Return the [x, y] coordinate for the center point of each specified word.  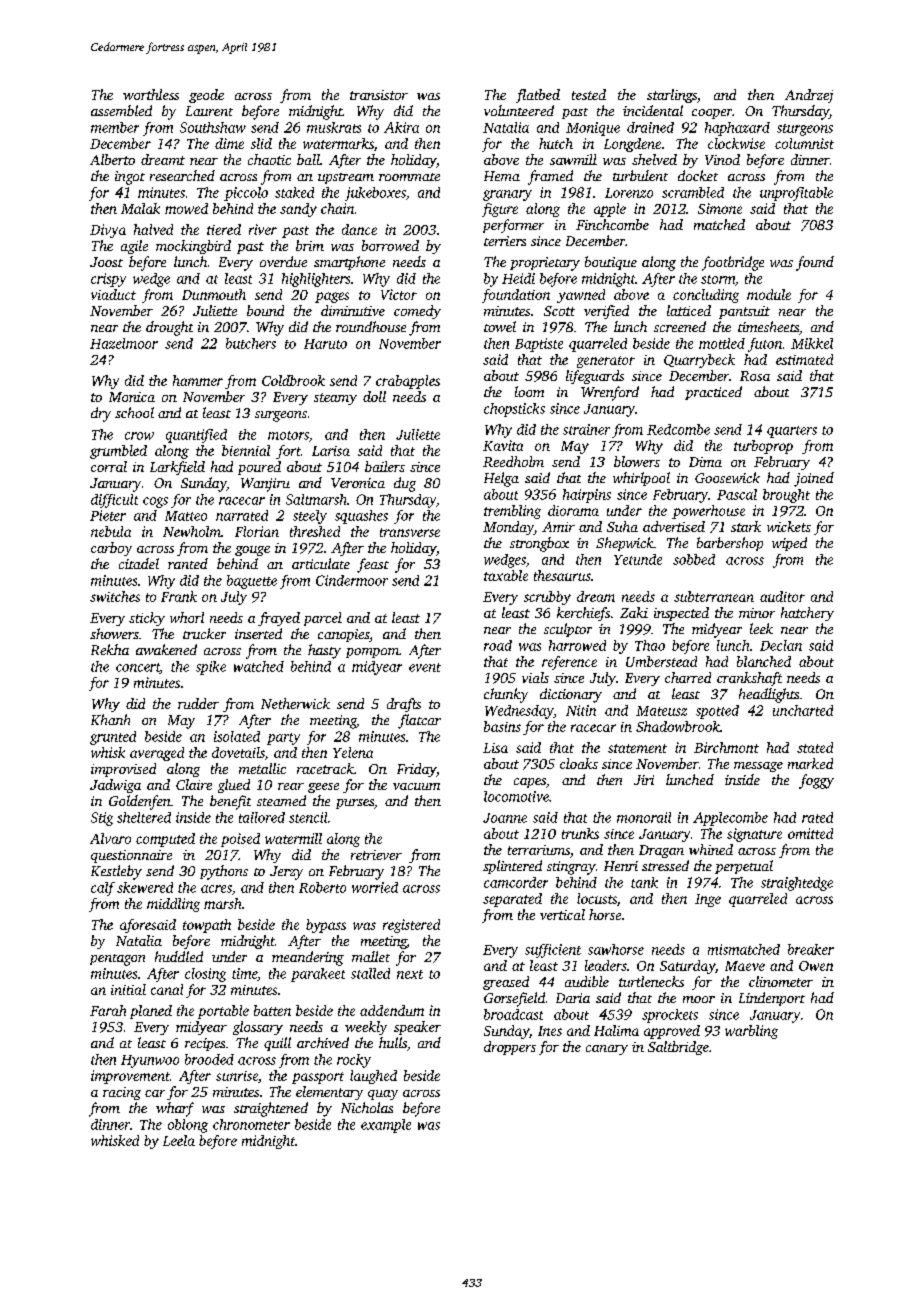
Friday [416, 770]
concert [138, 668]
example [386, 1126]
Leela [179, 1140]
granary [507, 195]
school [134, 412]
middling [173, 905]
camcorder [516, 882]
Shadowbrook [678, 726]
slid [261, 143]
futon [765, 345]
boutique [611, 263]
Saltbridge [678, 1048]
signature [754, 835]
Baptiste [539, 345]
